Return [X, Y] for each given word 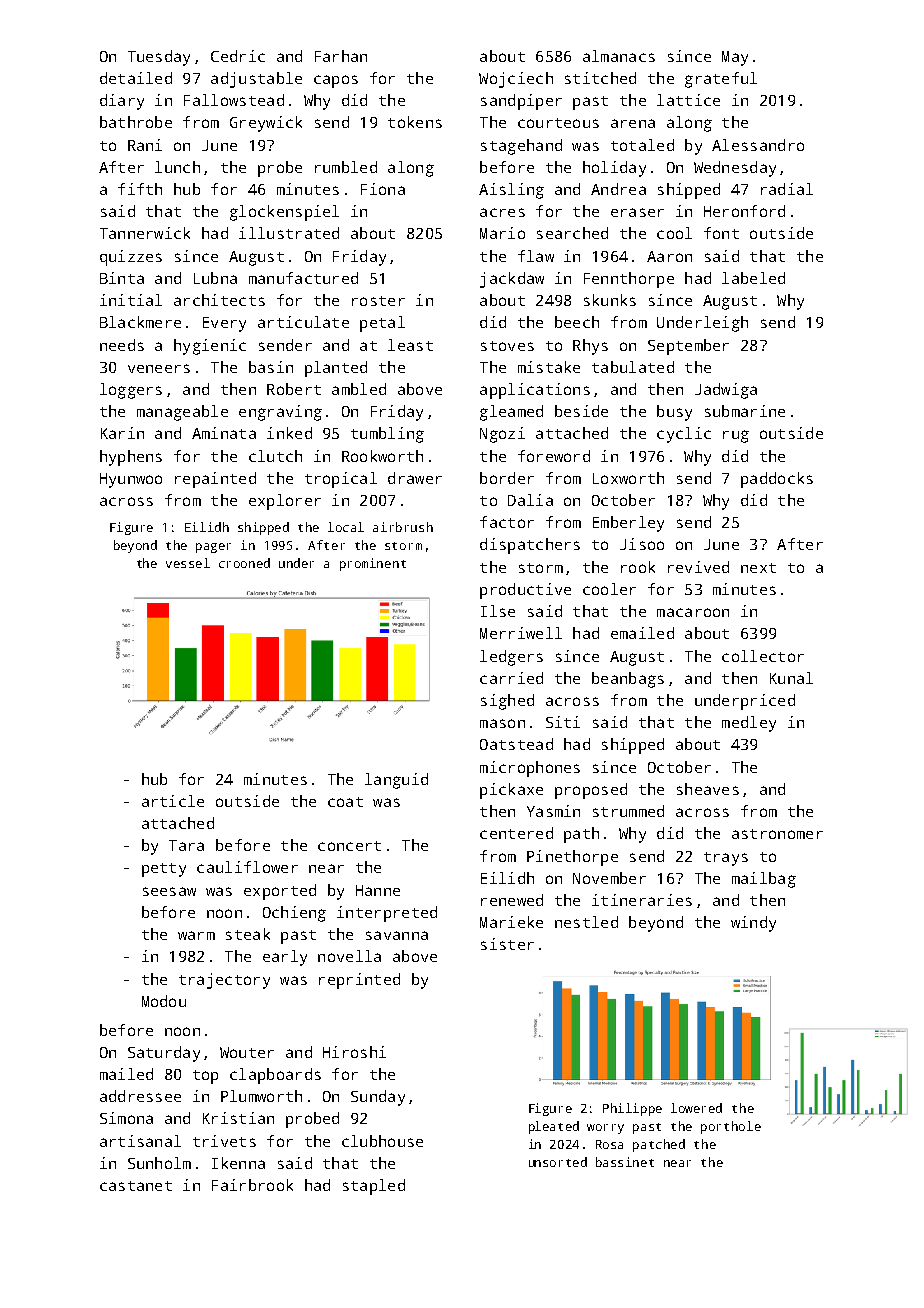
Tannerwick [145, 233]
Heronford [744, 211]
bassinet [625, 1162]
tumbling [387, 435]
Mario [502, 233]
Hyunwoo [131, 480]
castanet [136, 1186]
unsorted [558, 1162]
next [758, 568]
